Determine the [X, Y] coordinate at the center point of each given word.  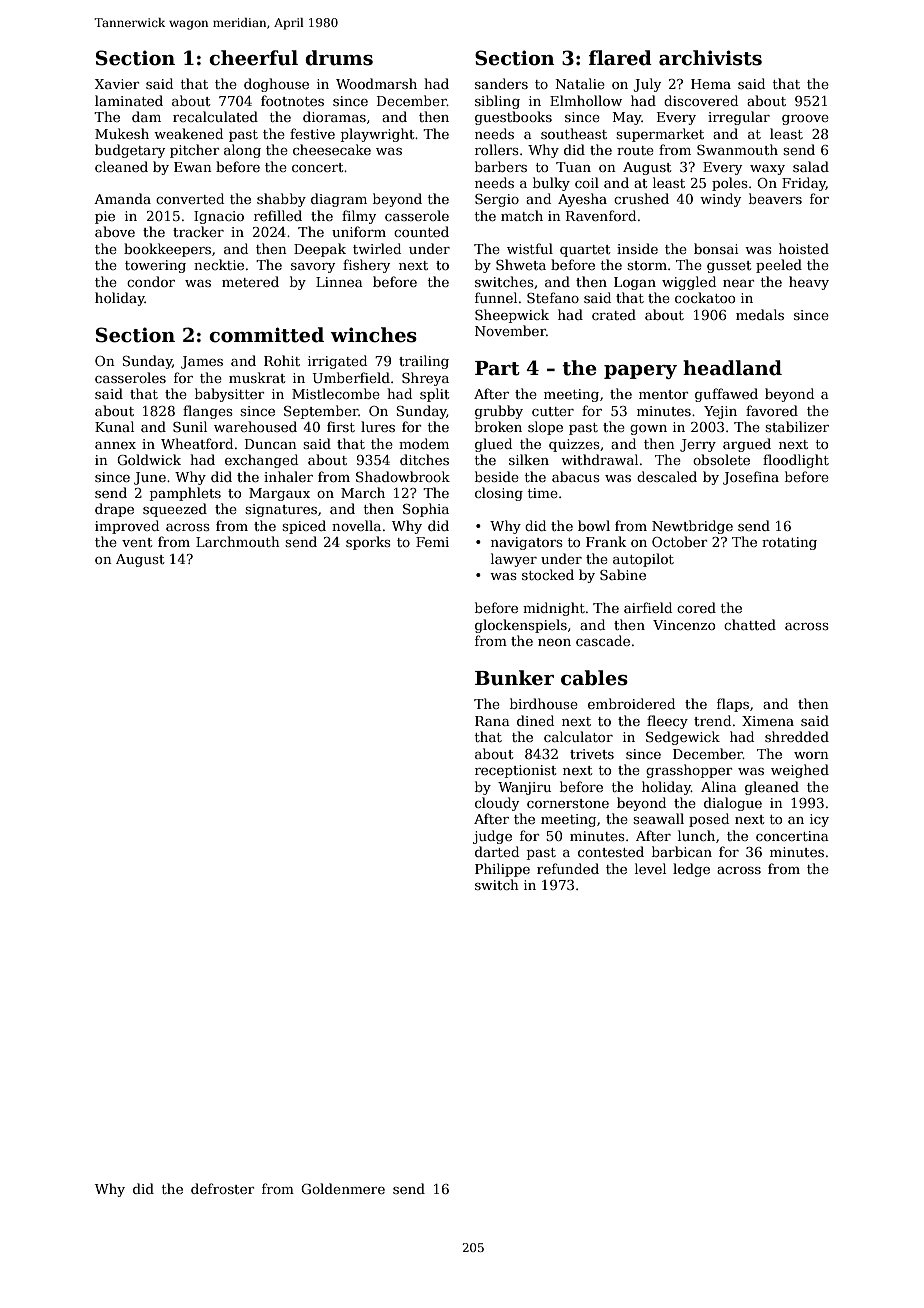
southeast [574, 133]
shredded [797, 736]
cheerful [253, 58]
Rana [492, 721]
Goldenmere [343, 1188]
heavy [809, 283]
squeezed [175, 510]
